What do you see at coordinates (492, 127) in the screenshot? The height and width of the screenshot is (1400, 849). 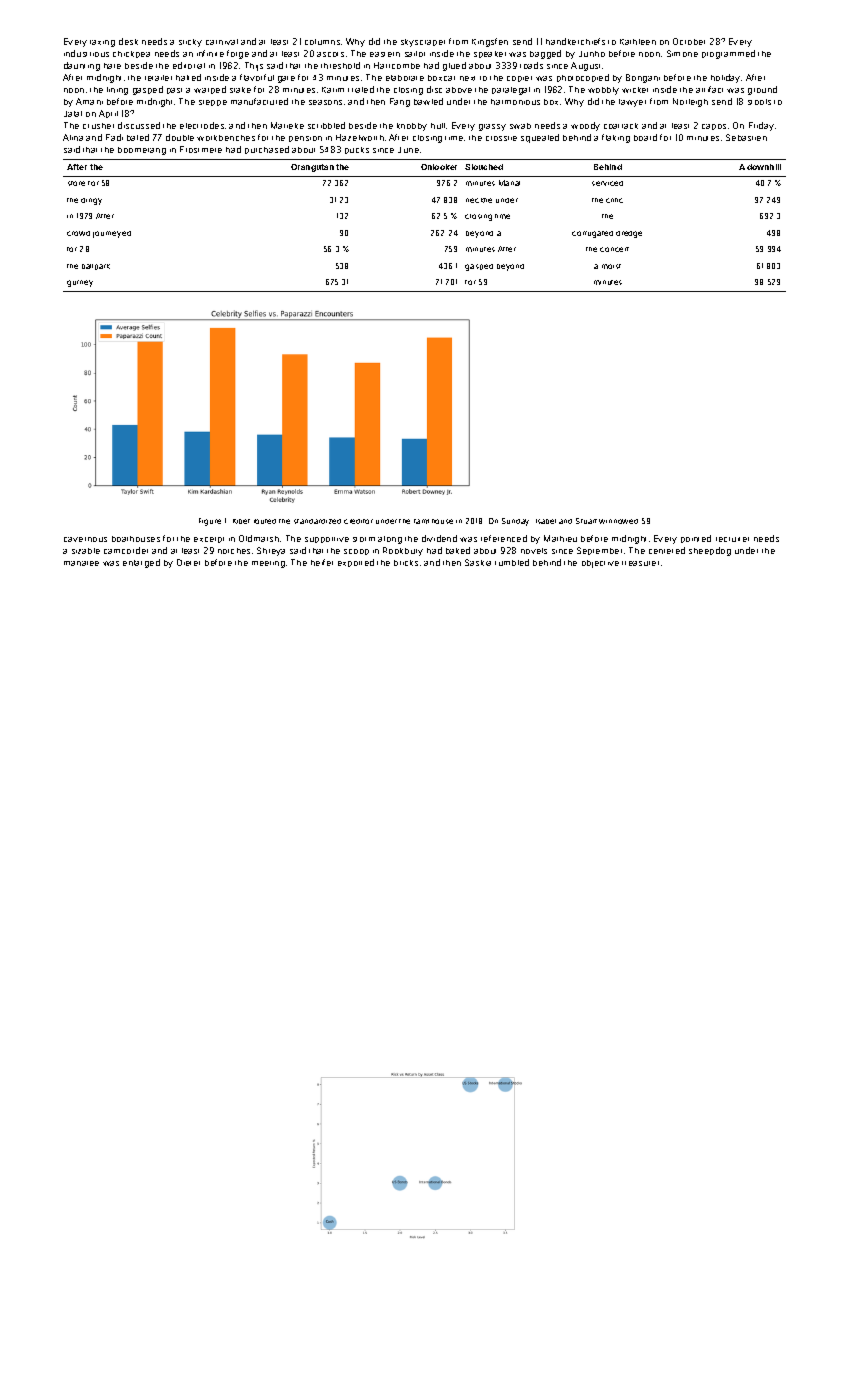 I see `grassy` at bounding box center [492, 127].
